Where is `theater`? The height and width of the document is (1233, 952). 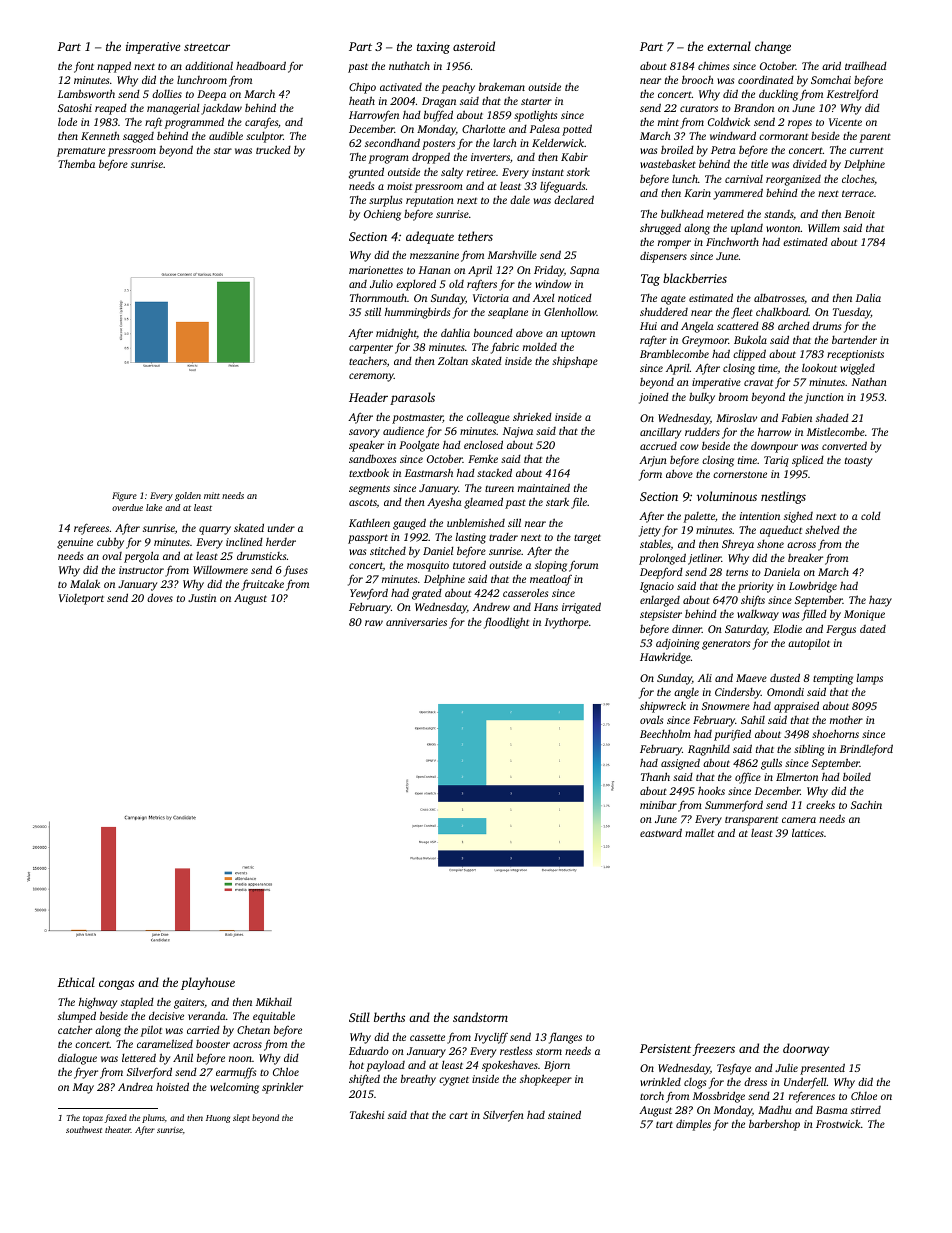 theater is located at coordinates (118, 1129).
